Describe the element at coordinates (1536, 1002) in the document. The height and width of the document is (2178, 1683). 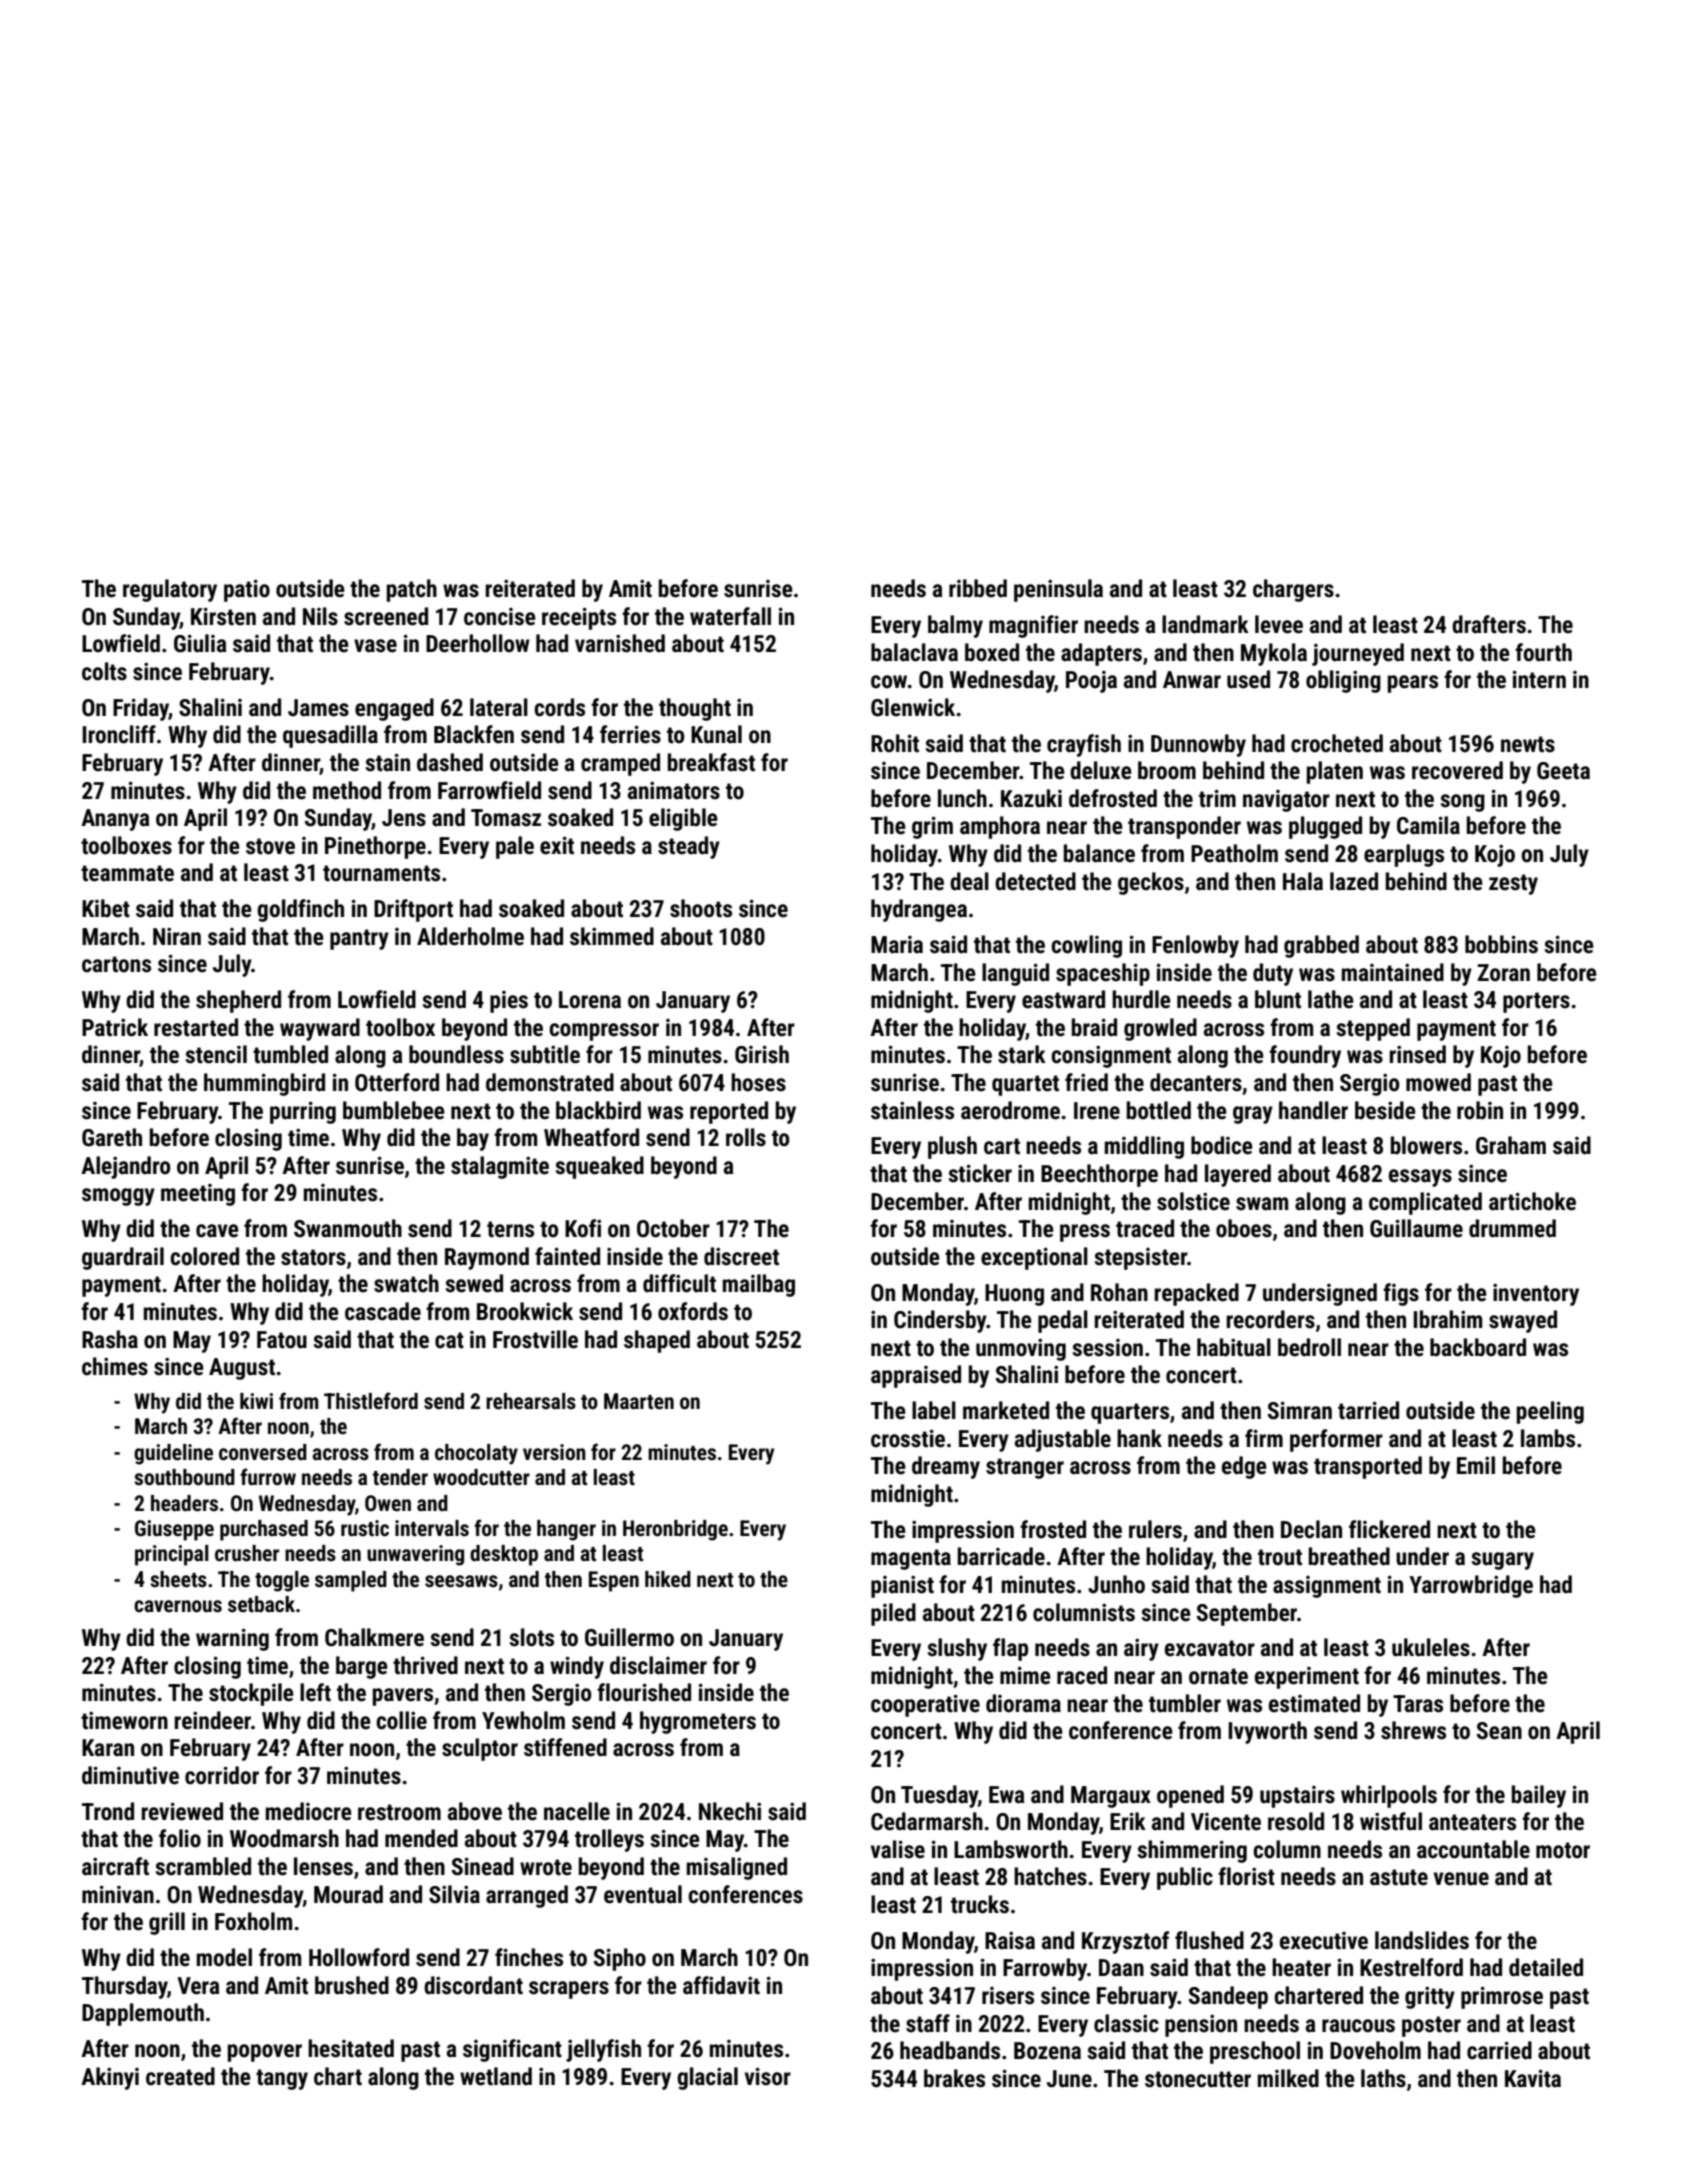
I see `porters` at that location.
